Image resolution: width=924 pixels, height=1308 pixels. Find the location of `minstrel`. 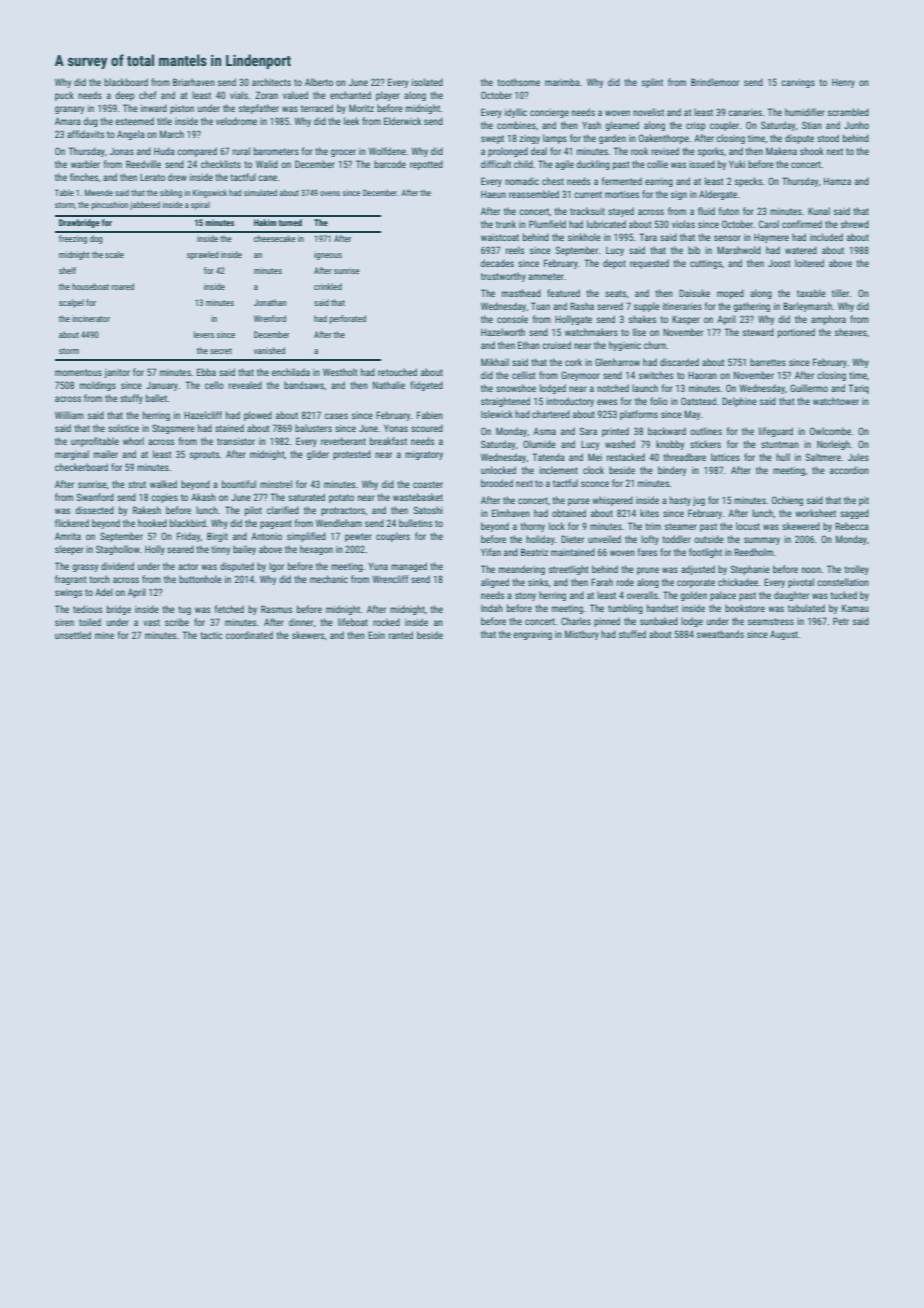

minstrel is located at coordinates (276, 484).
